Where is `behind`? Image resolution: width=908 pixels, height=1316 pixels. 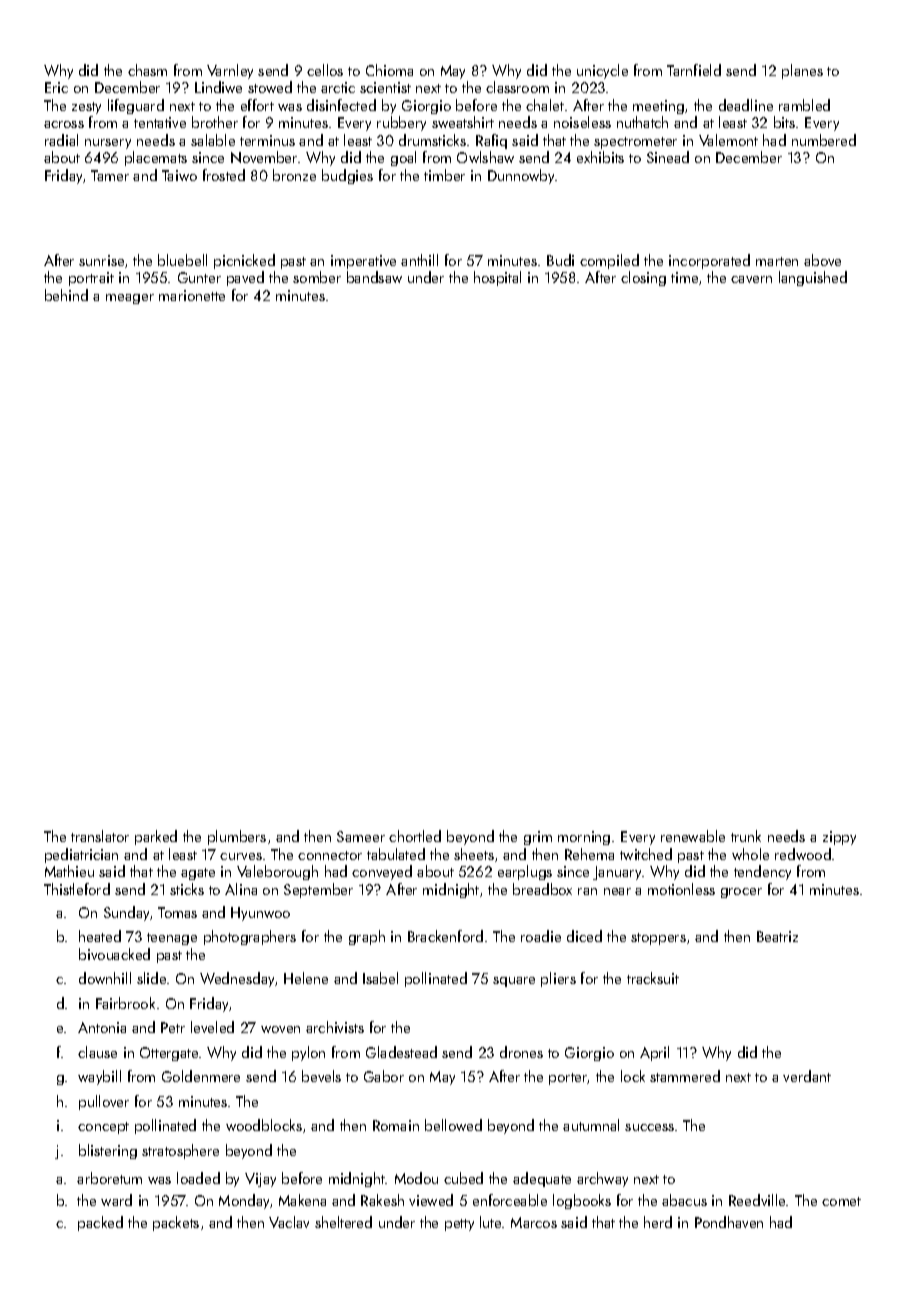
behind is located at coordinates (66, 295).
